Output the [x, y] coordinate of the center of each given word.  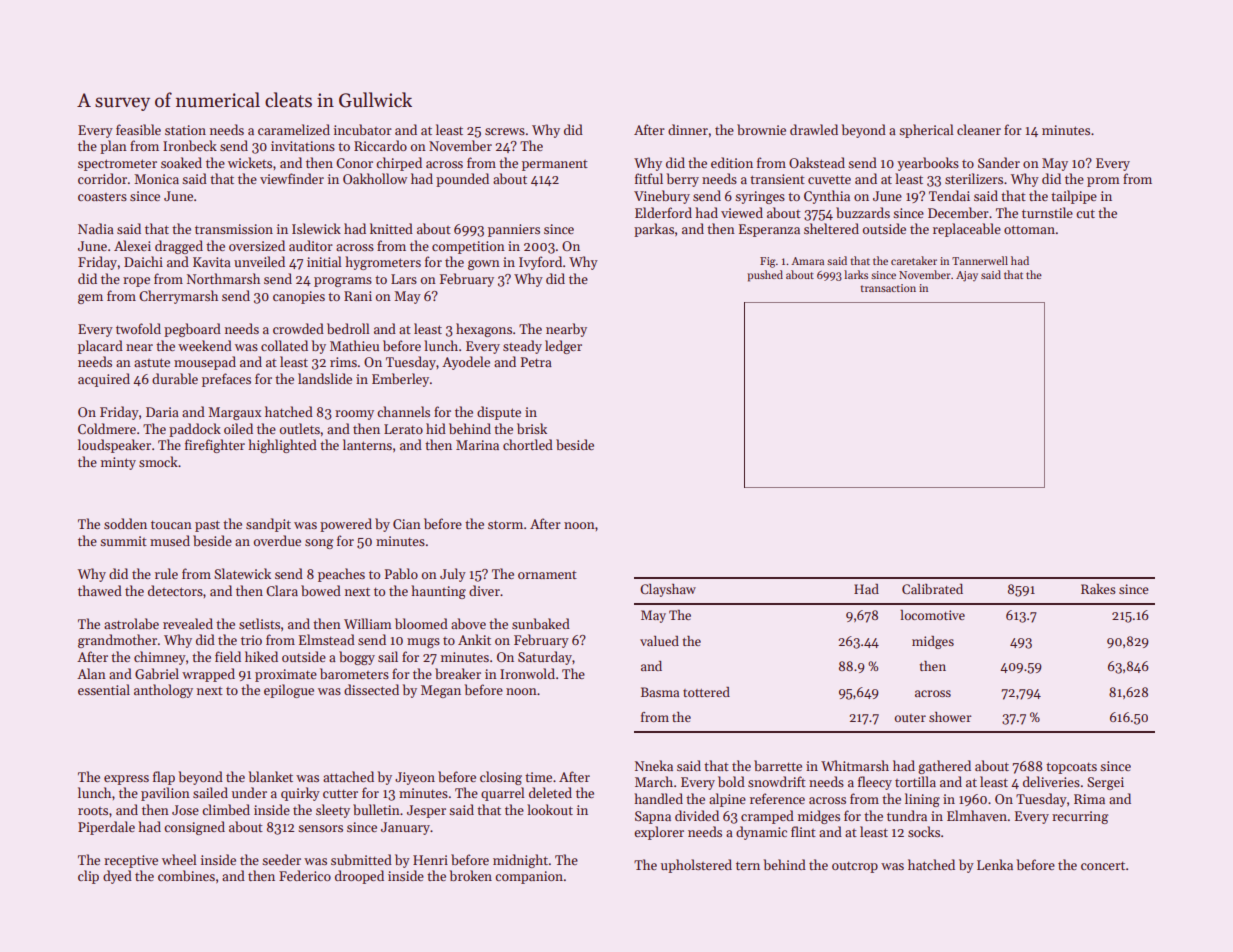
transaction [888, 288]
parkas [654, 230]
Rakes [1098, 589]
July [453, 575]
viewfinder [292, 178]
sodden [125, 523]
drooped [359, 877]
